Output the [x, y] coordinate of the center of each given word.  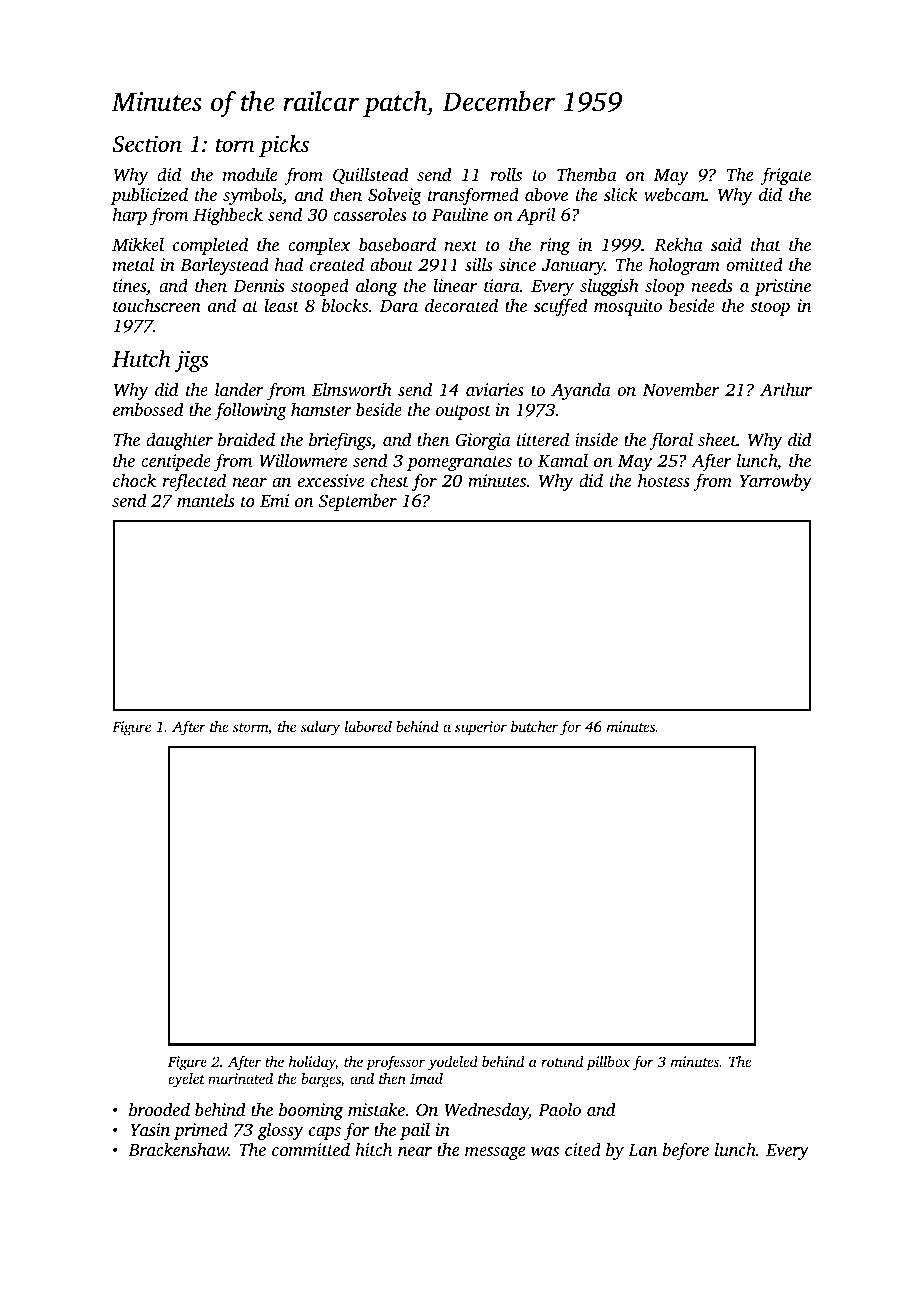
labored [368, 726]
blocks [345, 305]
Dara [399, 306]
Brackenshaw [178, 1149]
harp [130, 216]
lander [239, 389]
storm [250, 727]
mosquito [628, 307]
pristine [782, 287]
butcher [534, 726]
